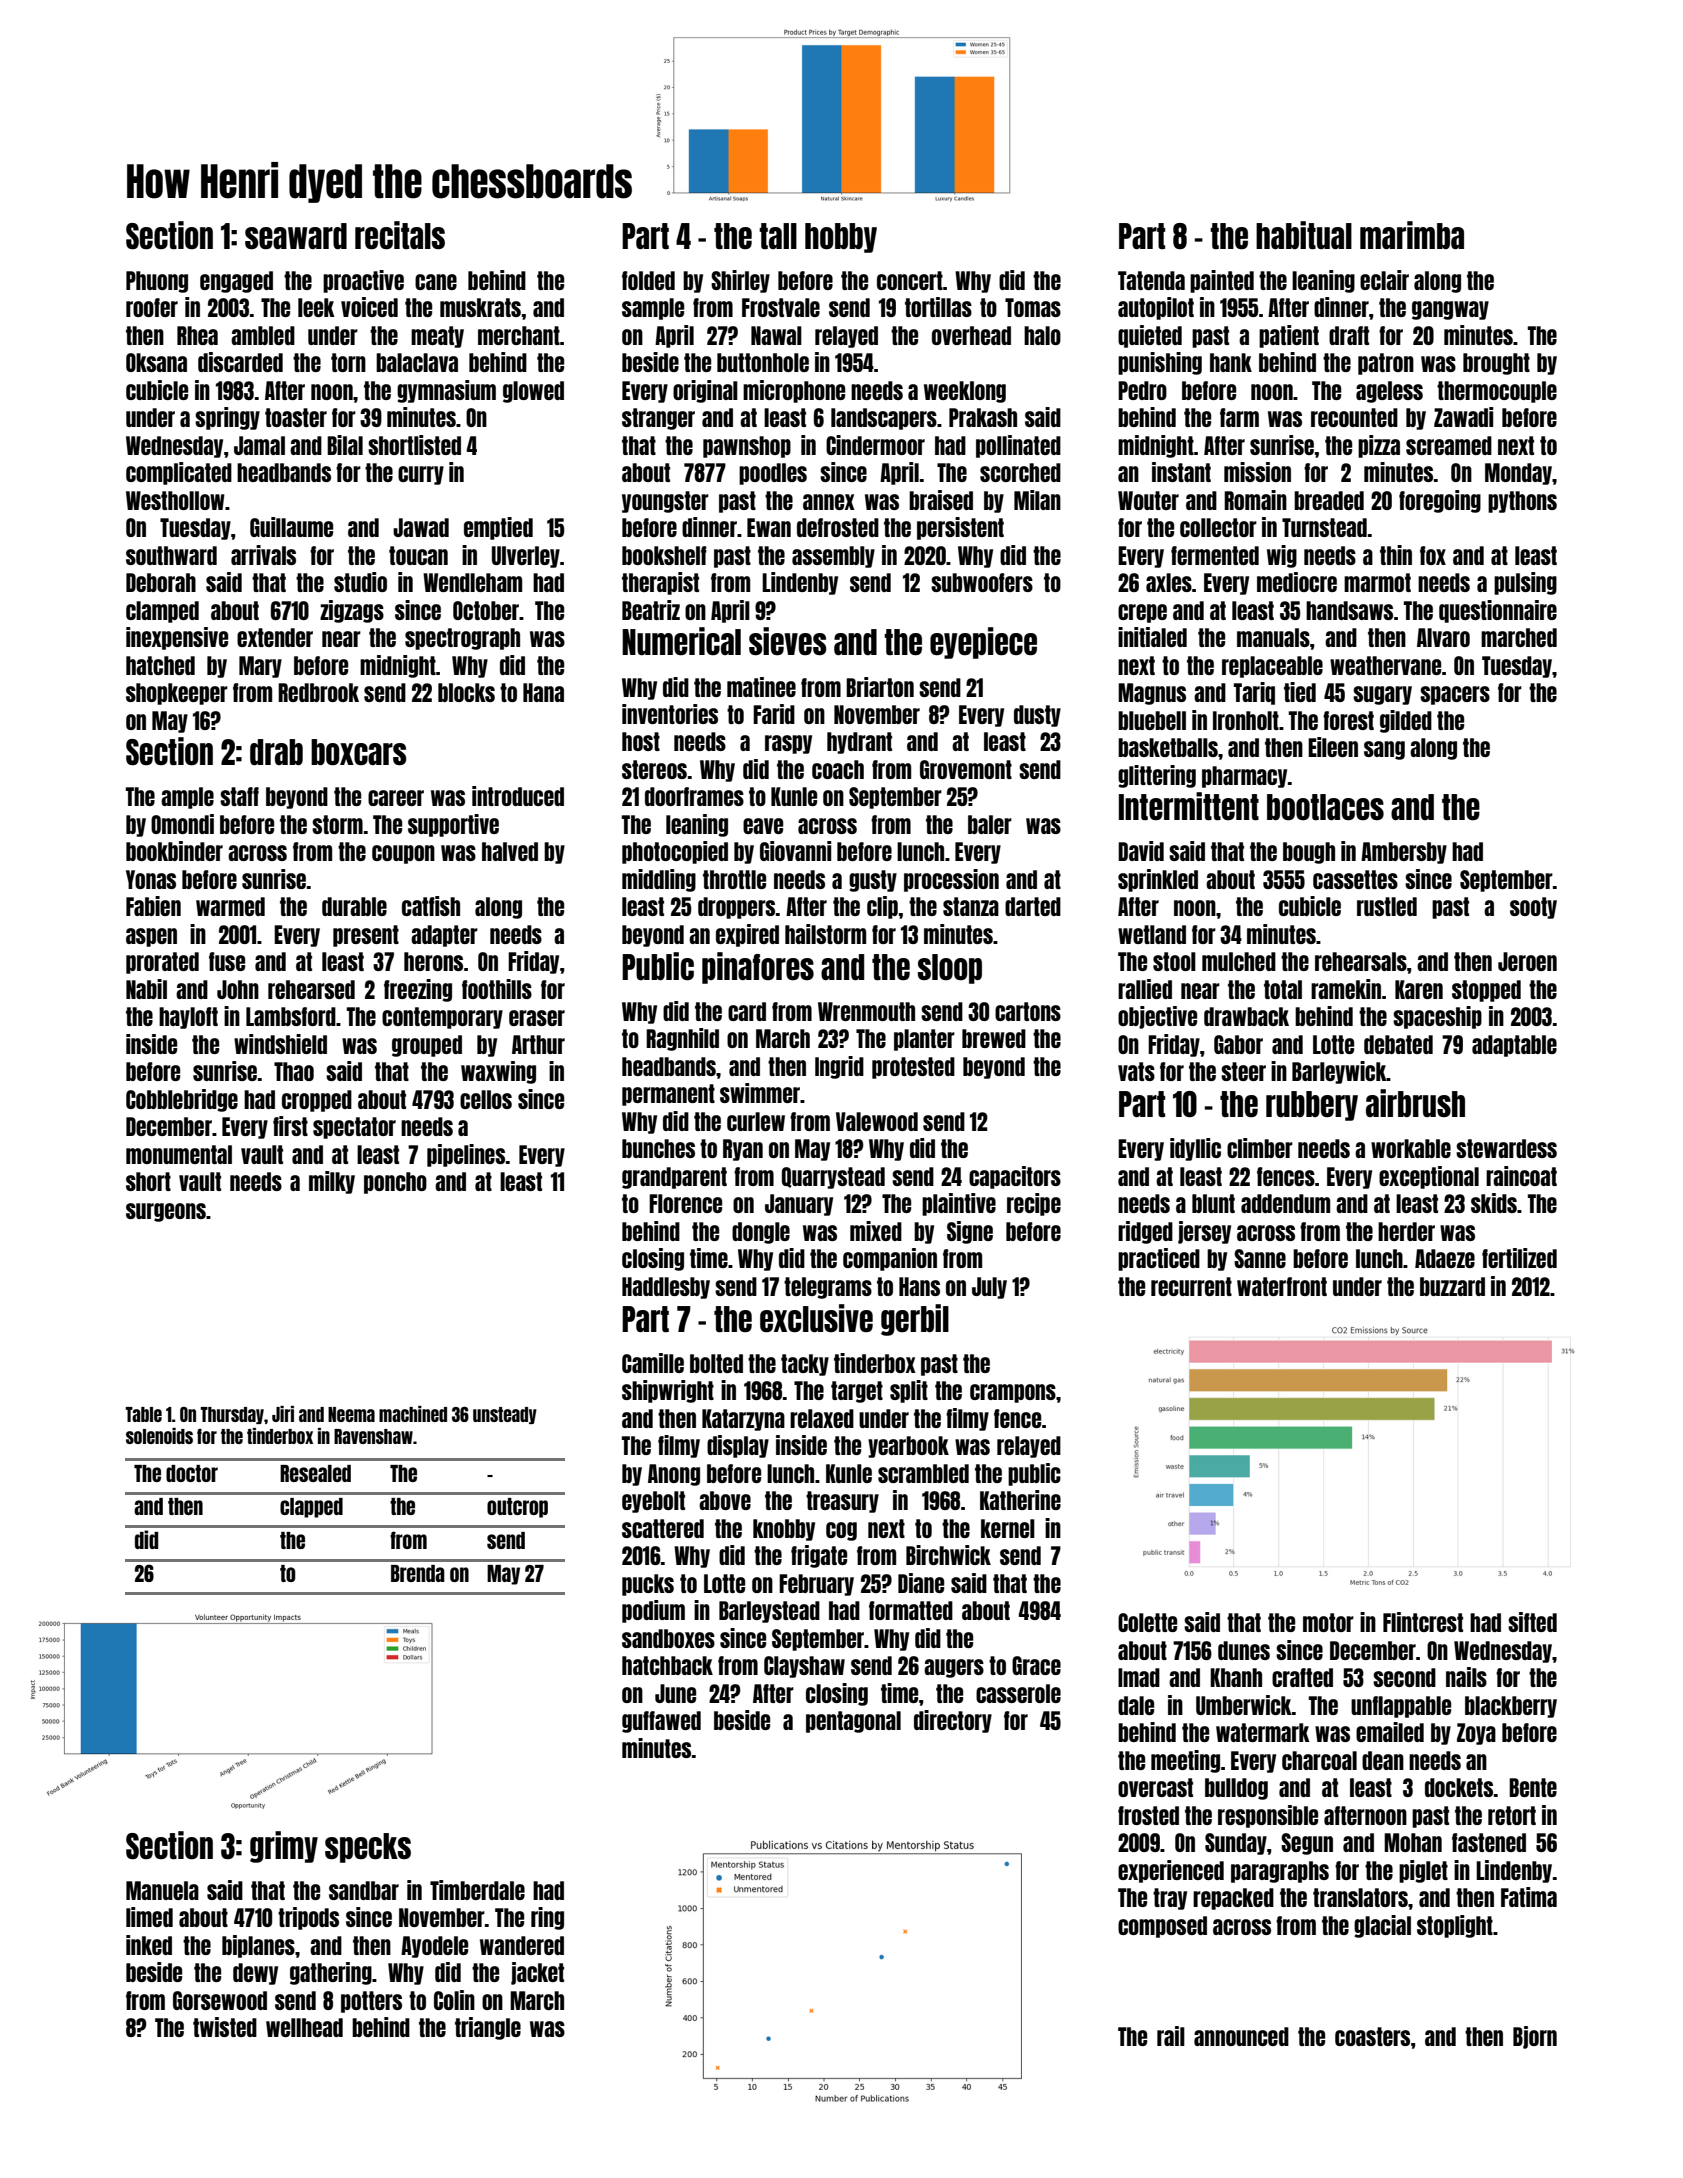  What do you see at coordinates (453, 825) in the page?
I see `supportive` at bounding box center [453, 825].
